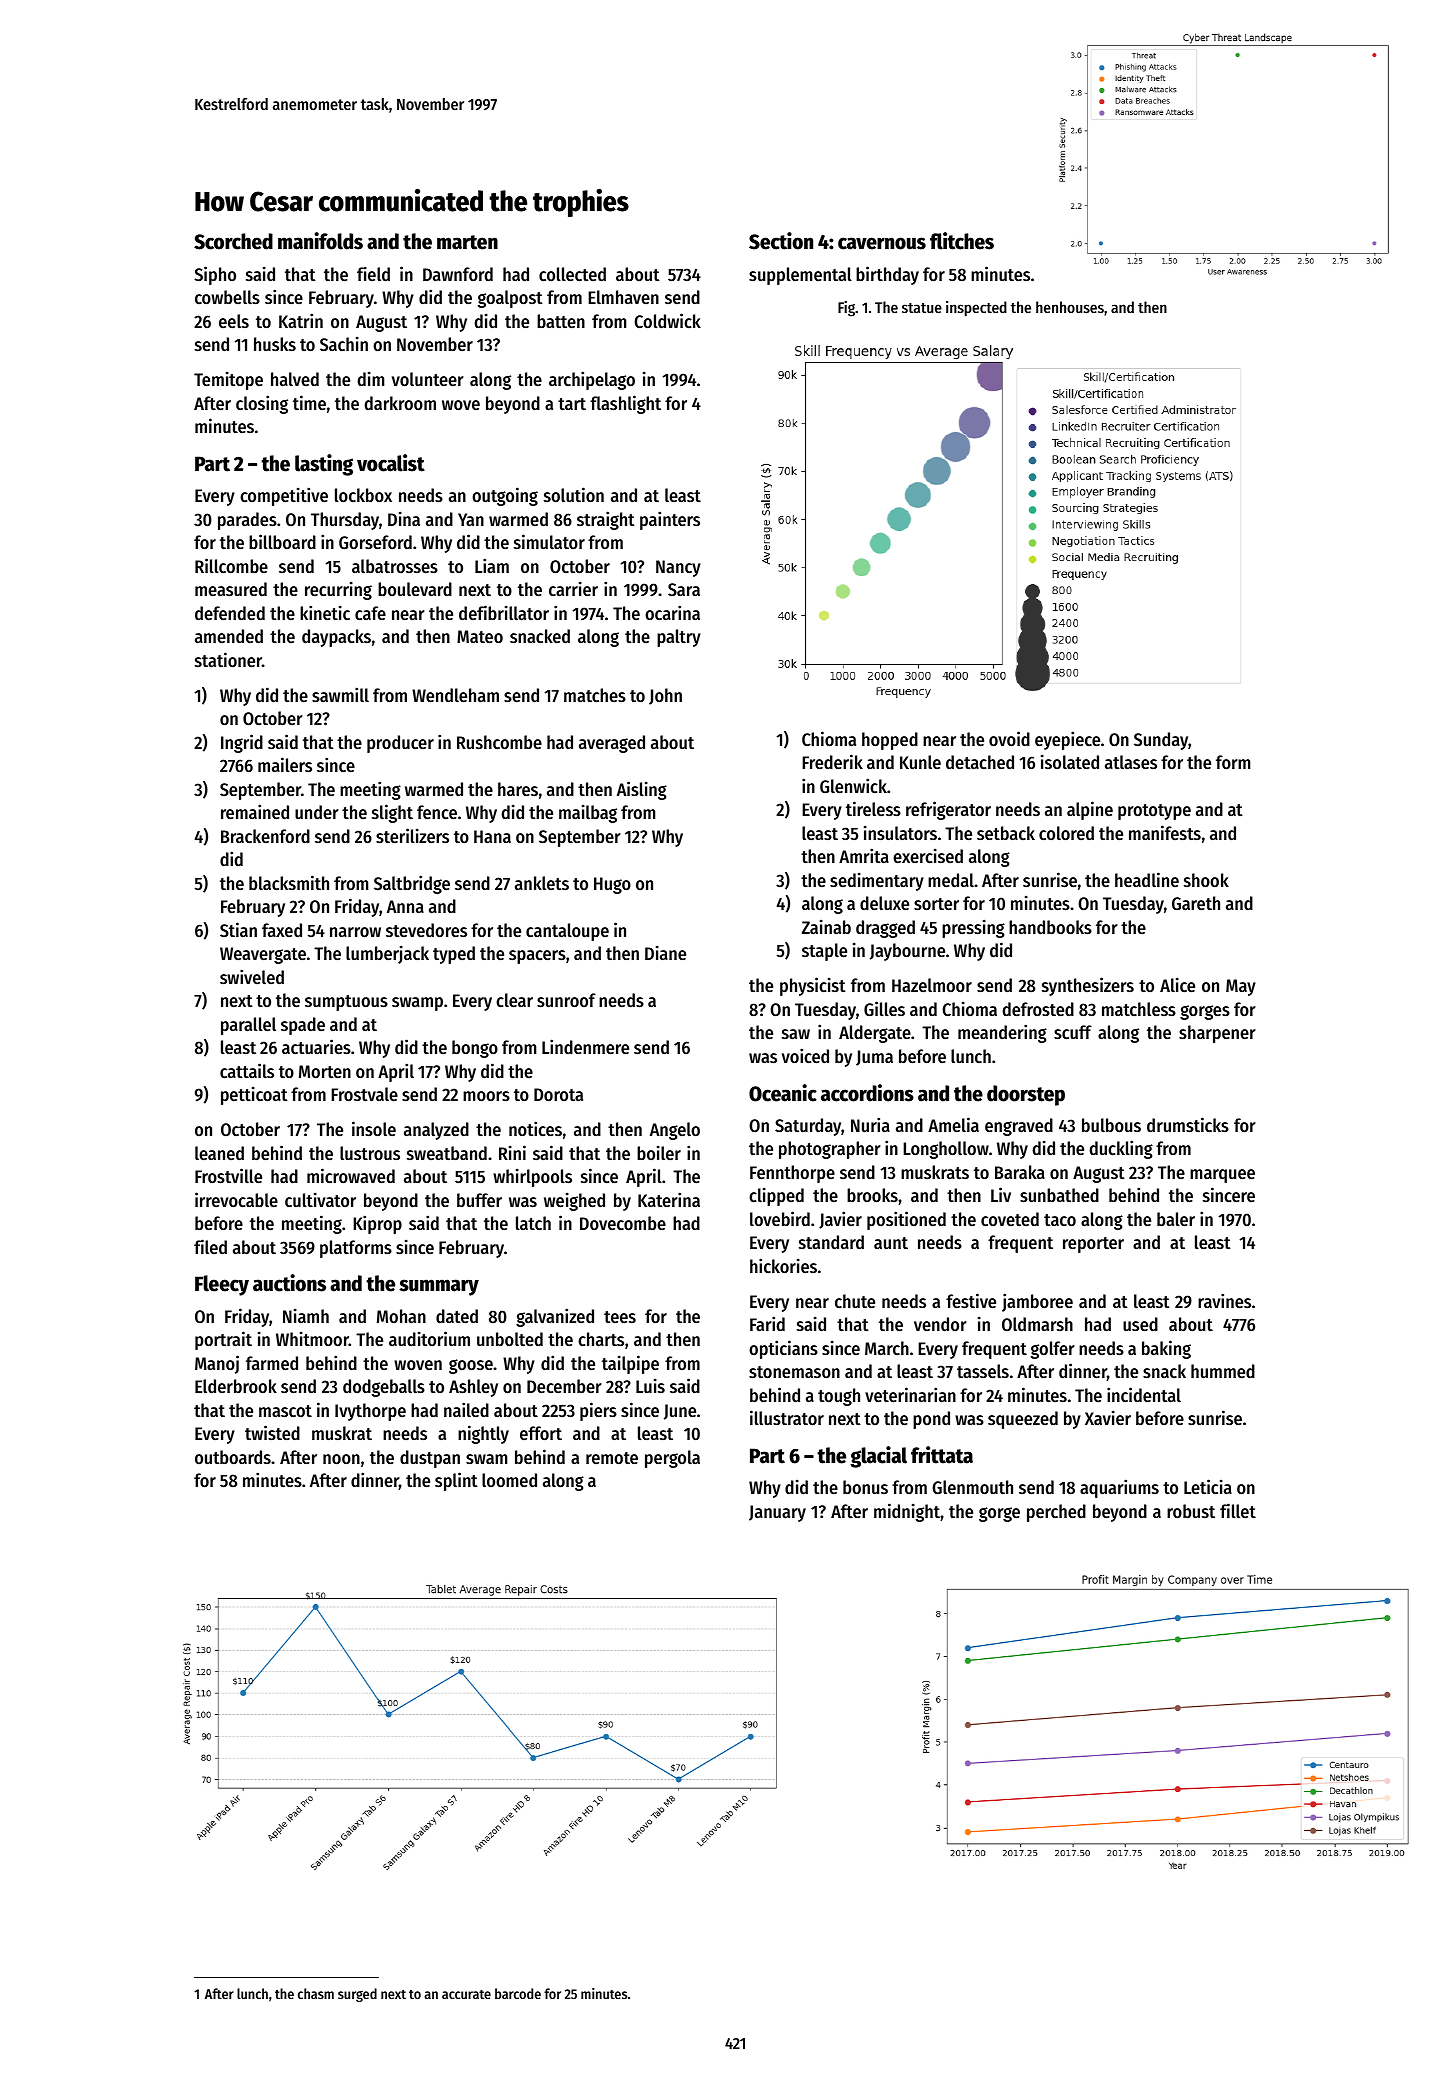 This page has width=1450, height=2100. What do you see at coordinates (1131, 762) in the page?
I see `atlases` at bounding box center [1131, 762].
